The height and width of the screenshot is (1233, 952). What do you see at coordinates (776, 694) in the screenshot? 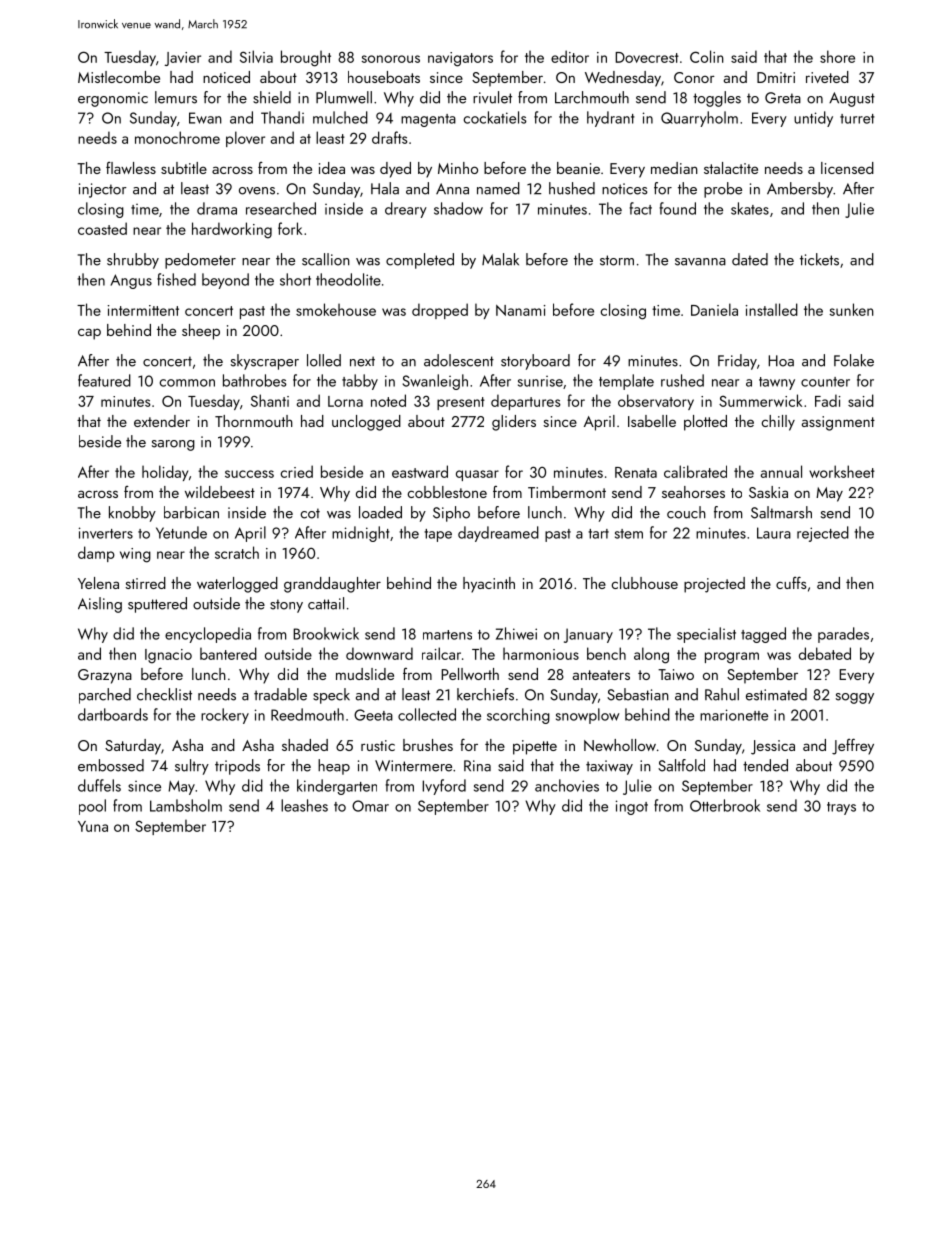
I see `estimated` at bounding box center [776, 694].
